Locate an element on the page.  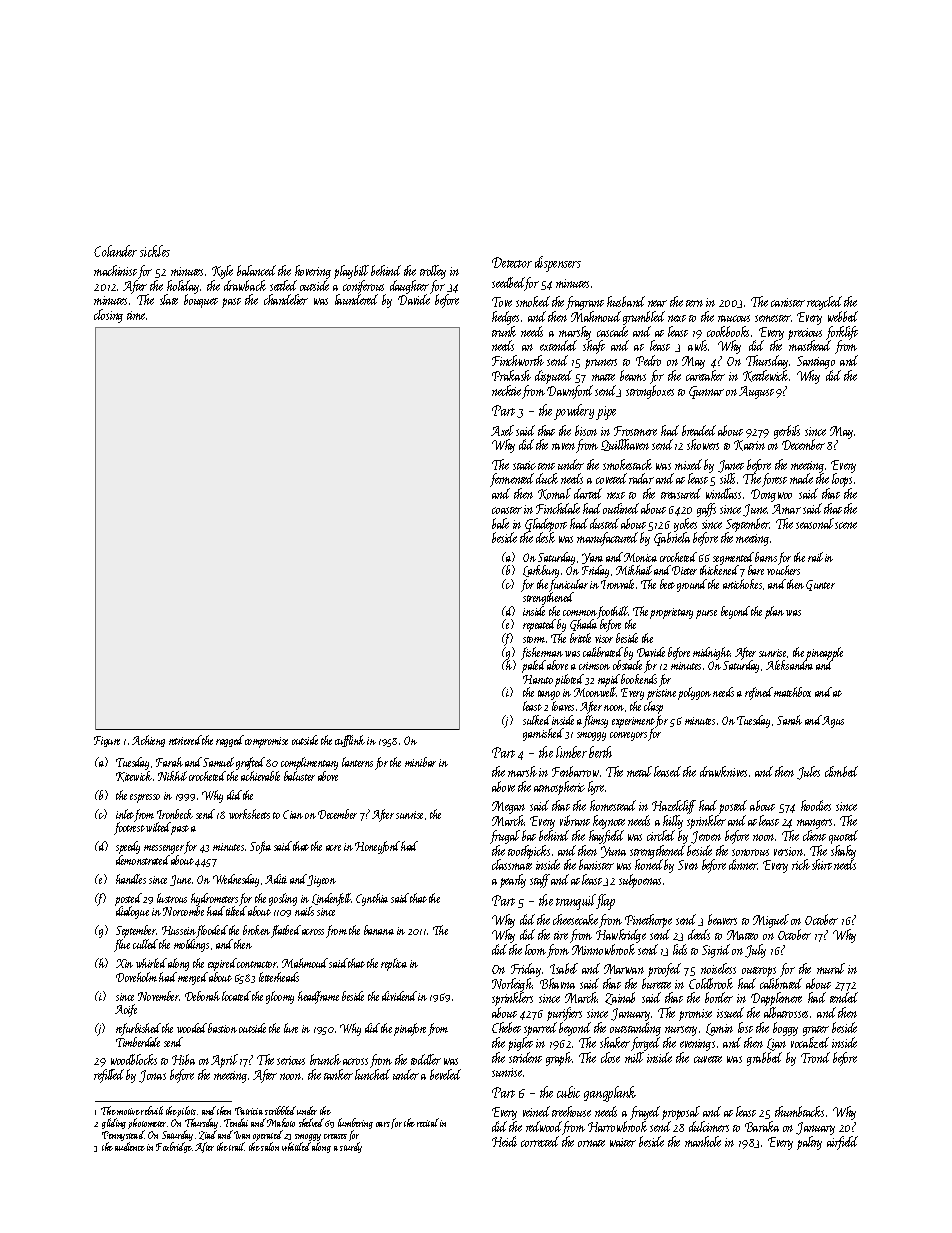
trolley is located at coordinates (433, 272).
